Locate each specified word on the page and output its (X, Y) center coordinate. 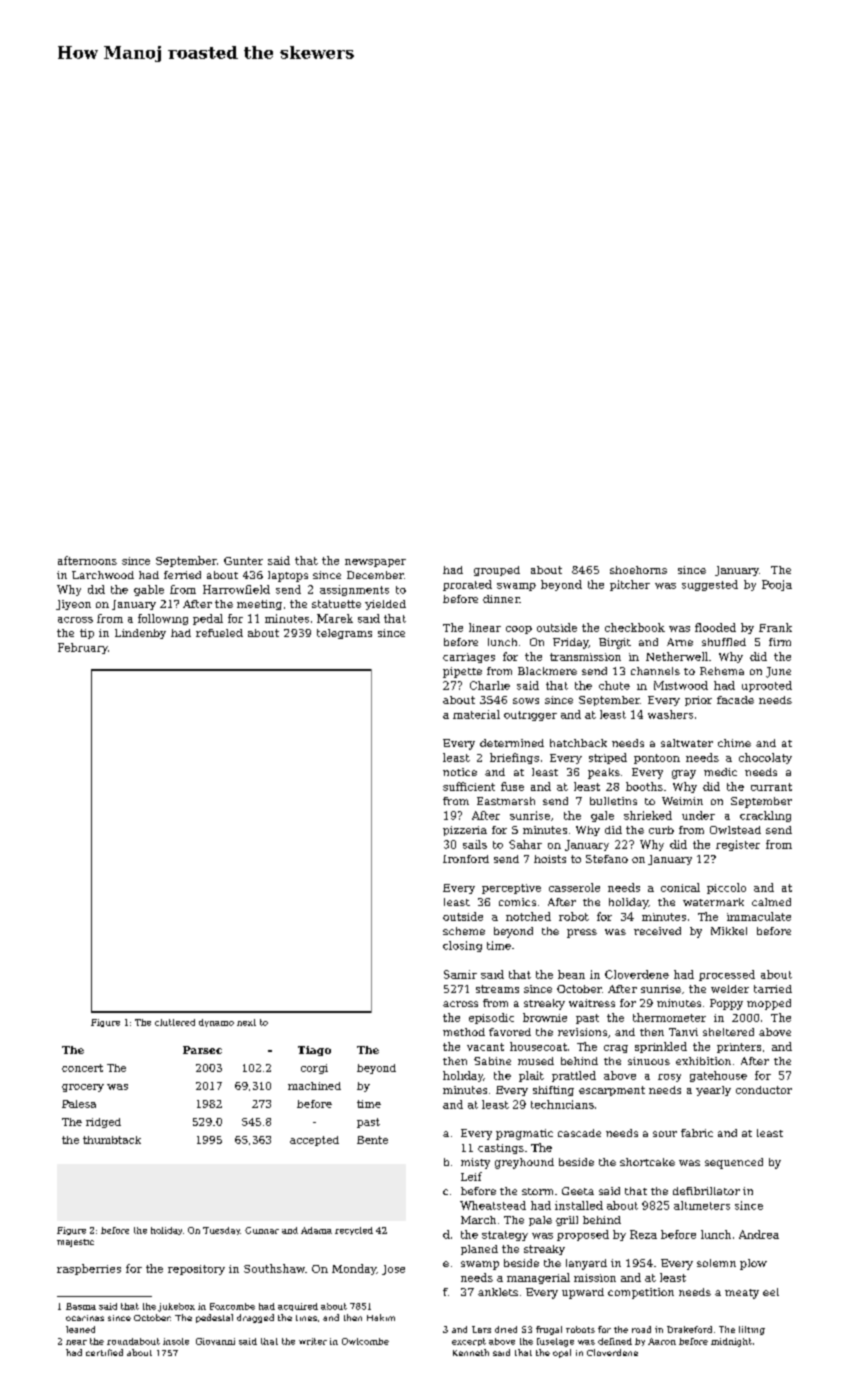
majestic (75, 1243)
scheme (464, 931)
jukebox (176, 1307)
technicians (562, 1104)
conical (680, 887)
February (83, 648)
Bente (372, 1140)
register (738, 845)
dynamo (216, 1023)
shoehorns (638, 570)
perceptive (511, 889)
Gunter (243, 561)
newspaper (375, 563)
